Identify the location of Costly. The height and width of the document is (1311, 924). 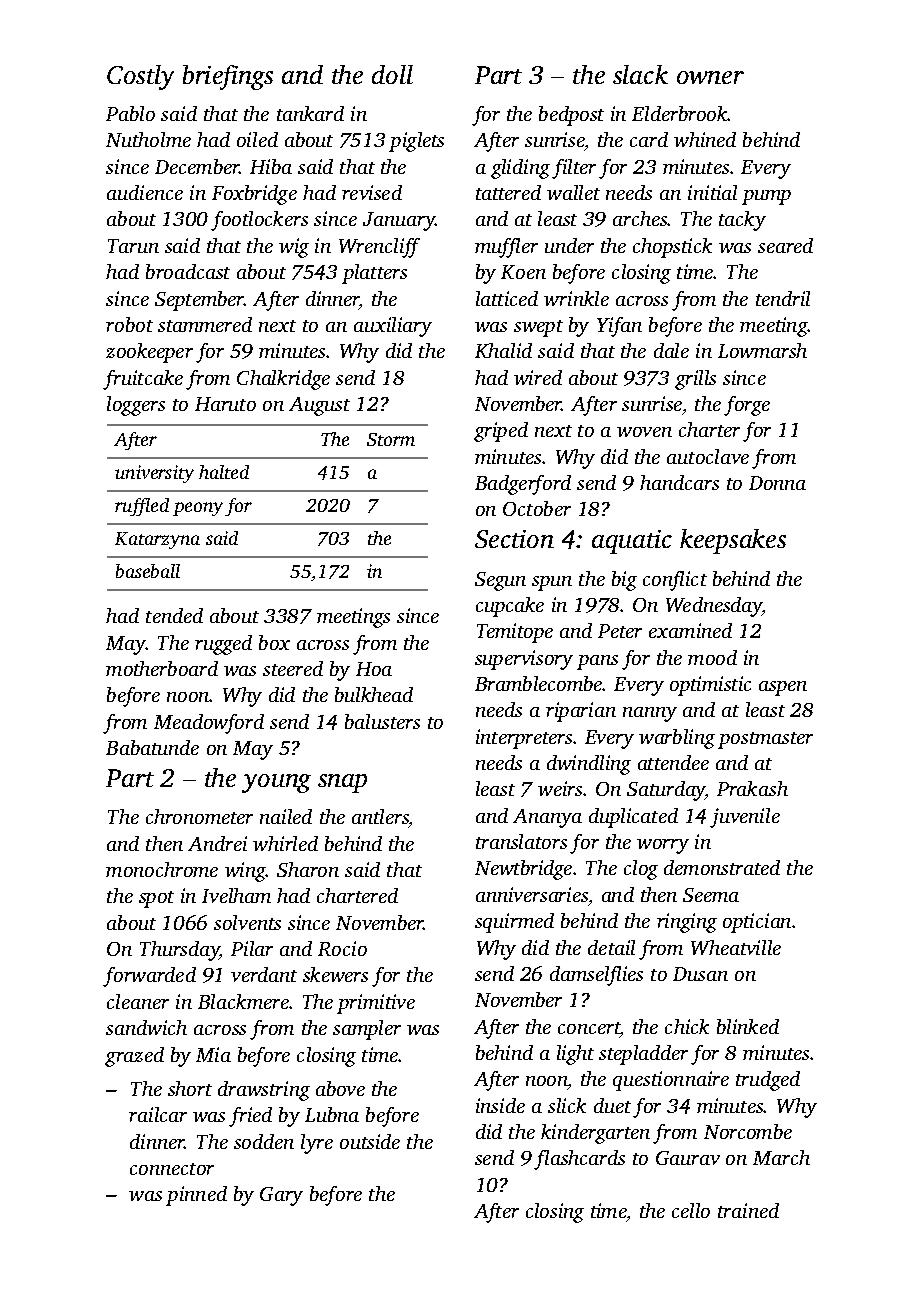
(140, 77).
